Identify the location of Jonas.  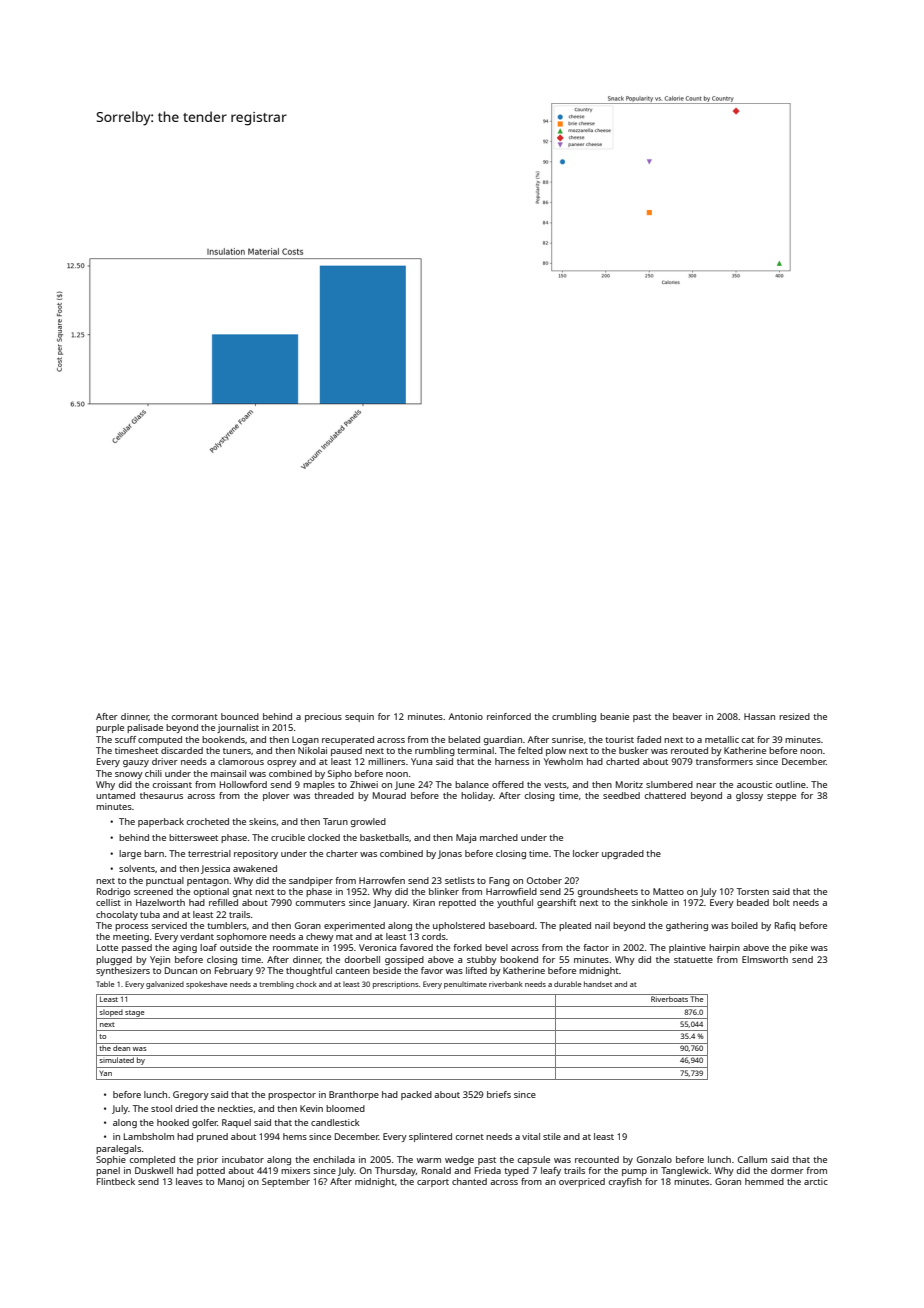
(450, 854).
